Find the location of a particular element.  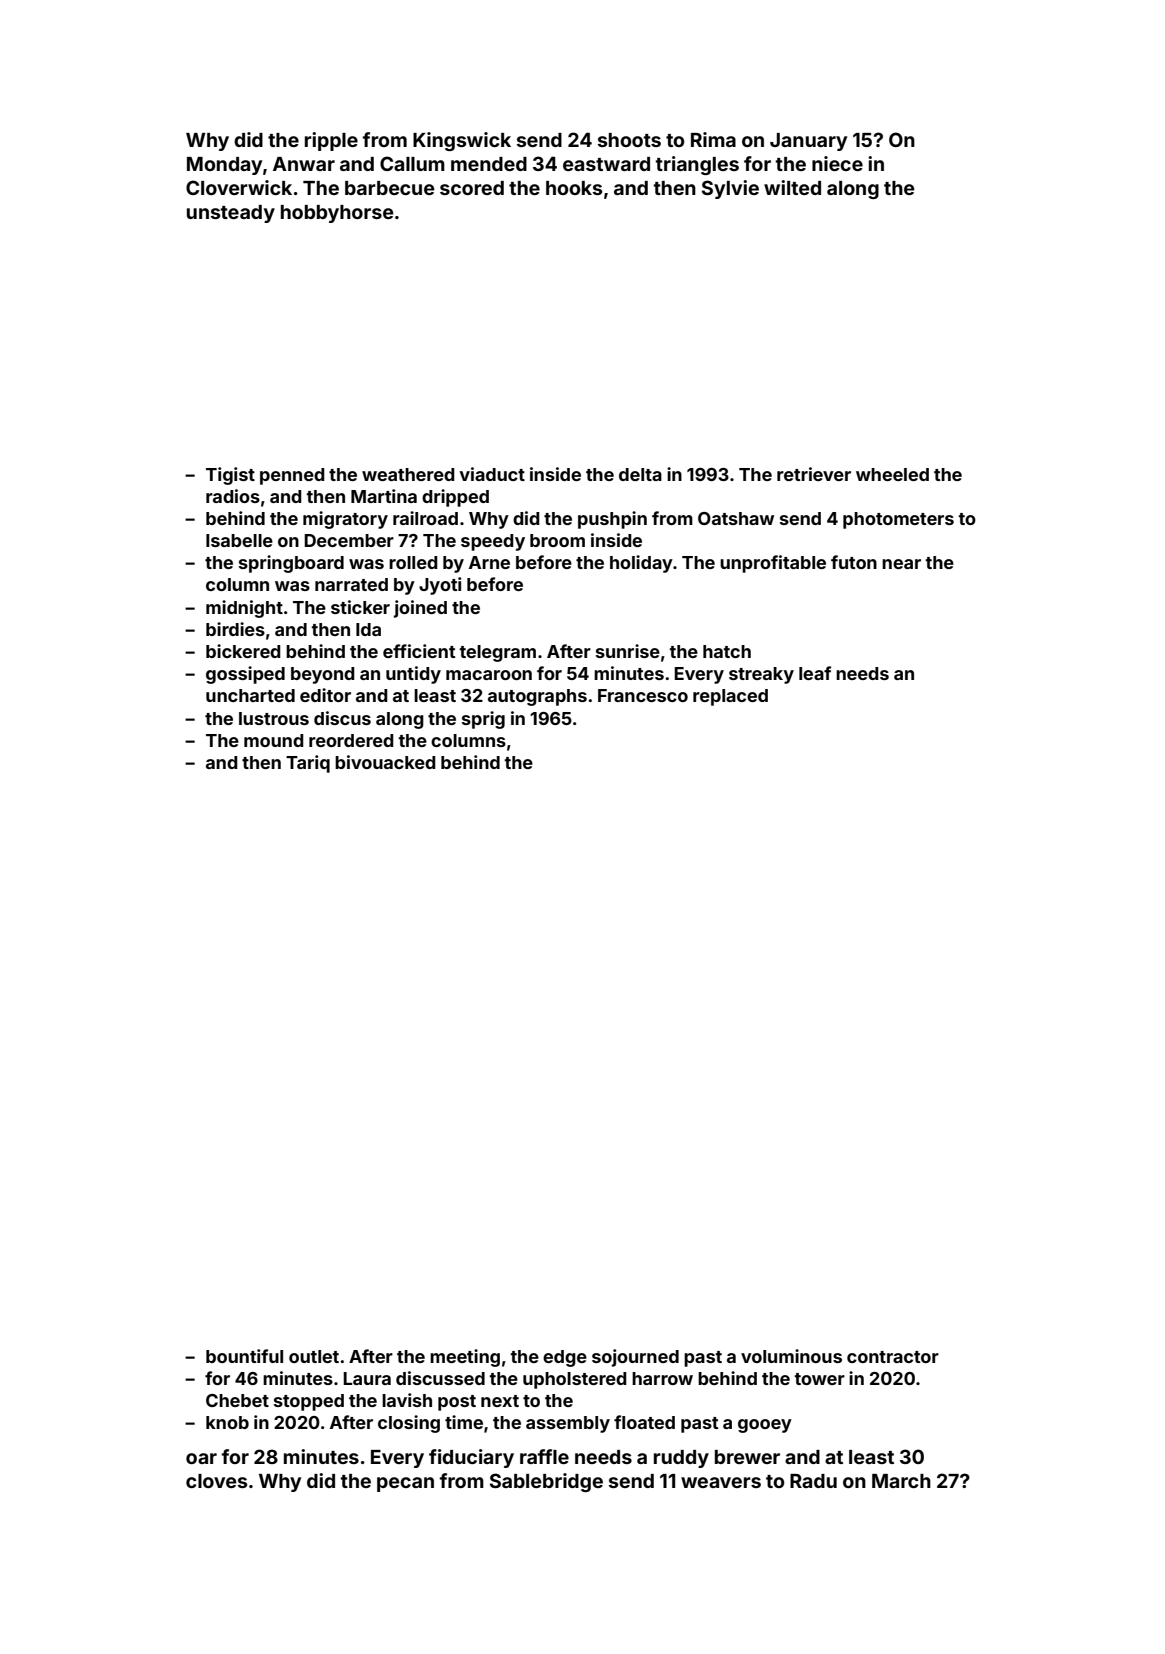

photometers is located at coordinates (898, 520).
